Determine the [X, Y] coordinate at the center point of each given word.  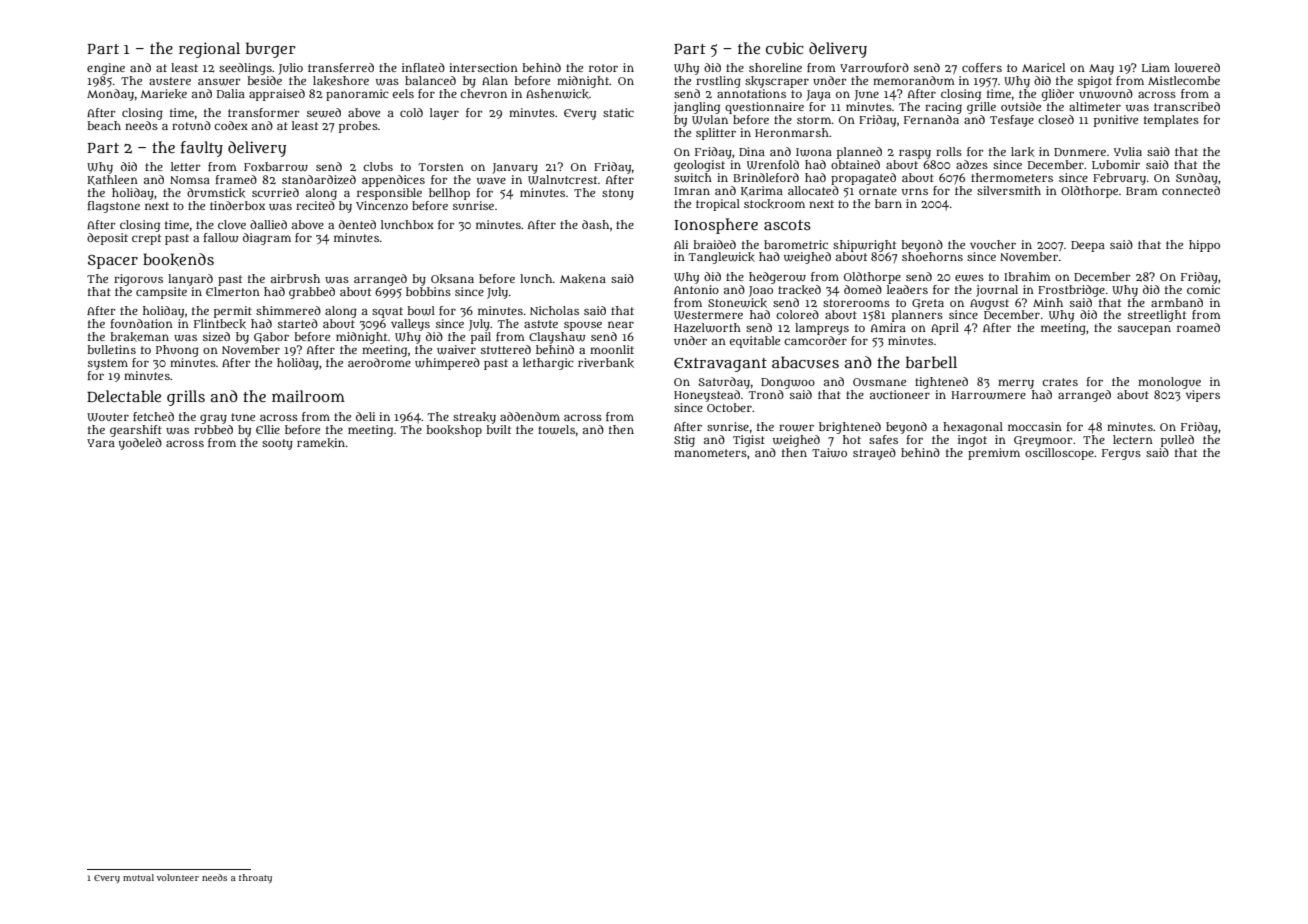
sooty [277, 444]
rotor [603, 68]
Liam [1156, 67]
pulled [1177, 441]
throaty [255, 878]
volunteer [178, 877]
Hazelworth [707, 328]
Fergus [1121, 454]
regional [209, 50]
